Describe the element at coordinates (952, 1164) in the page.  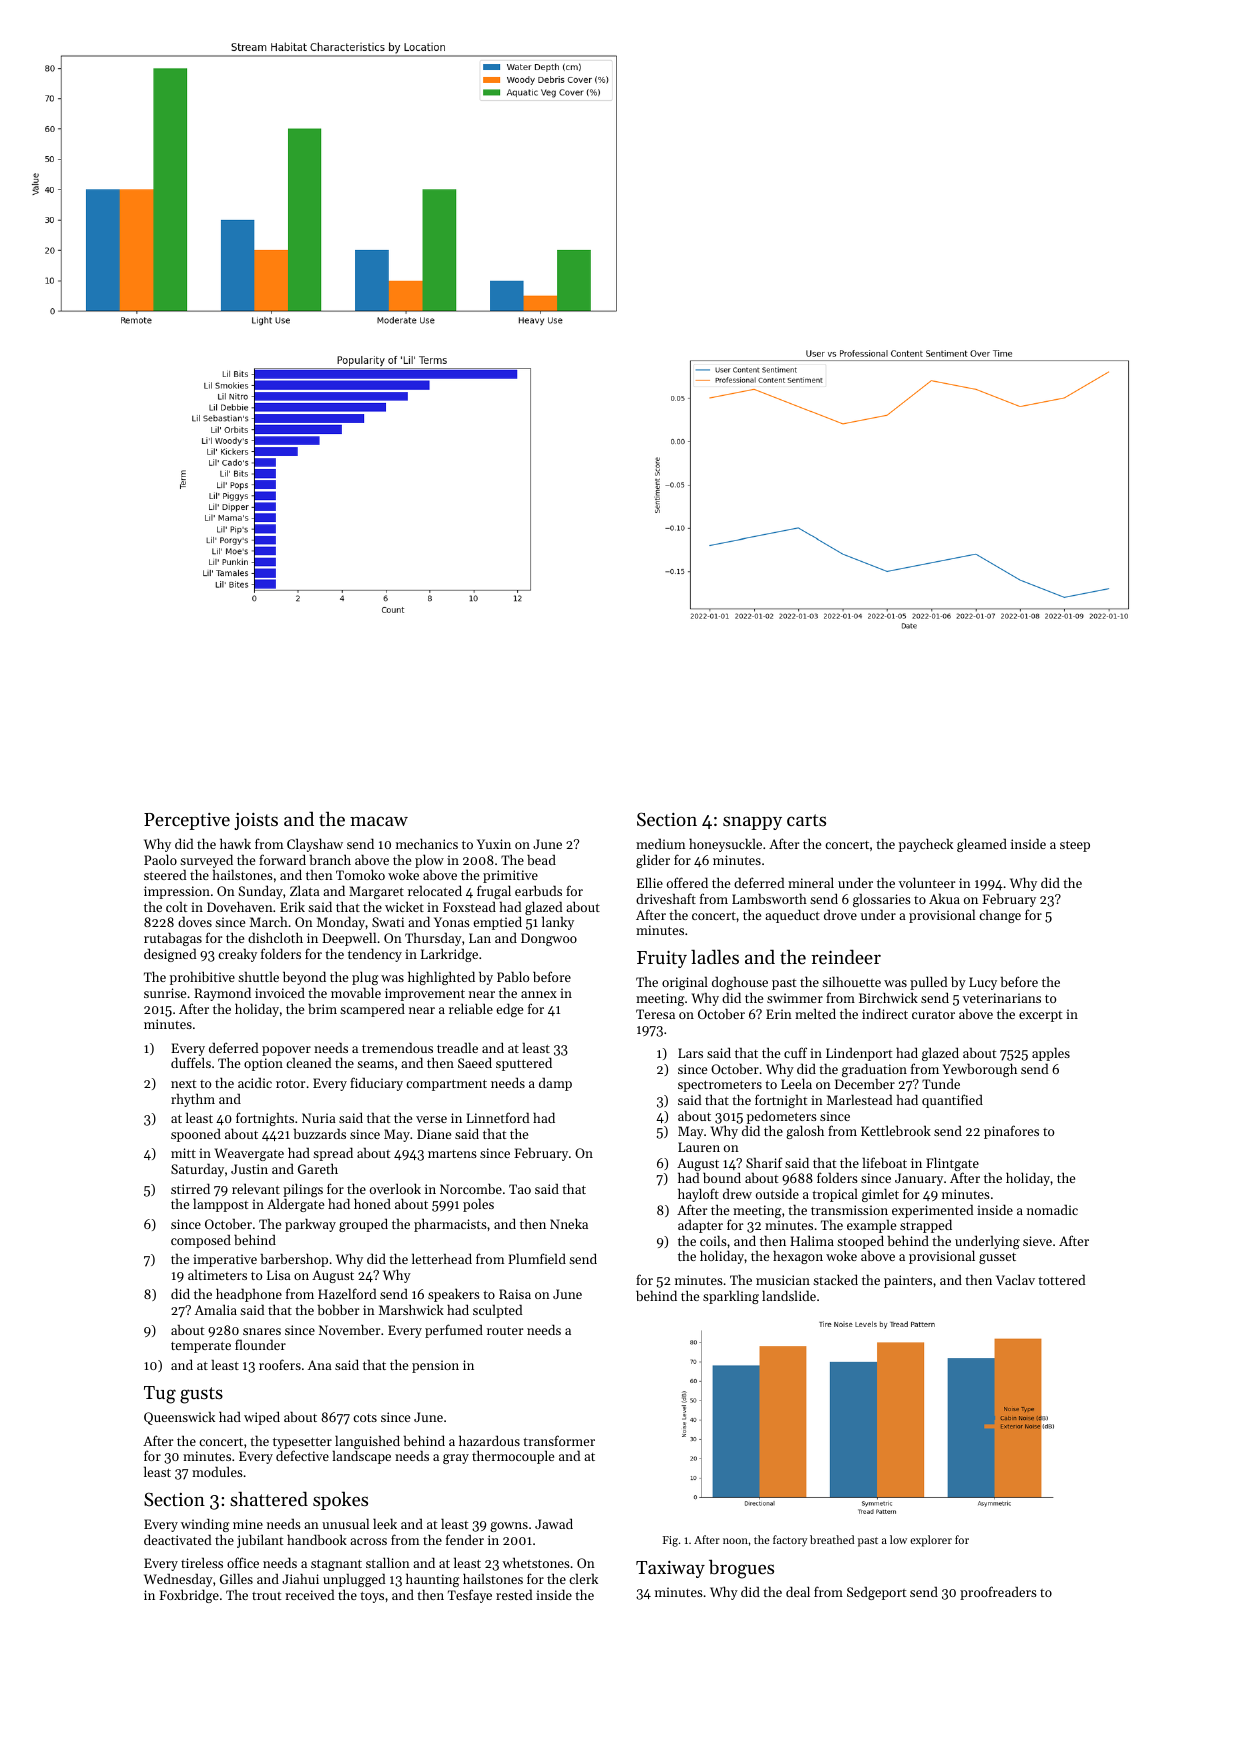
I see `Flintgate` at that location.
